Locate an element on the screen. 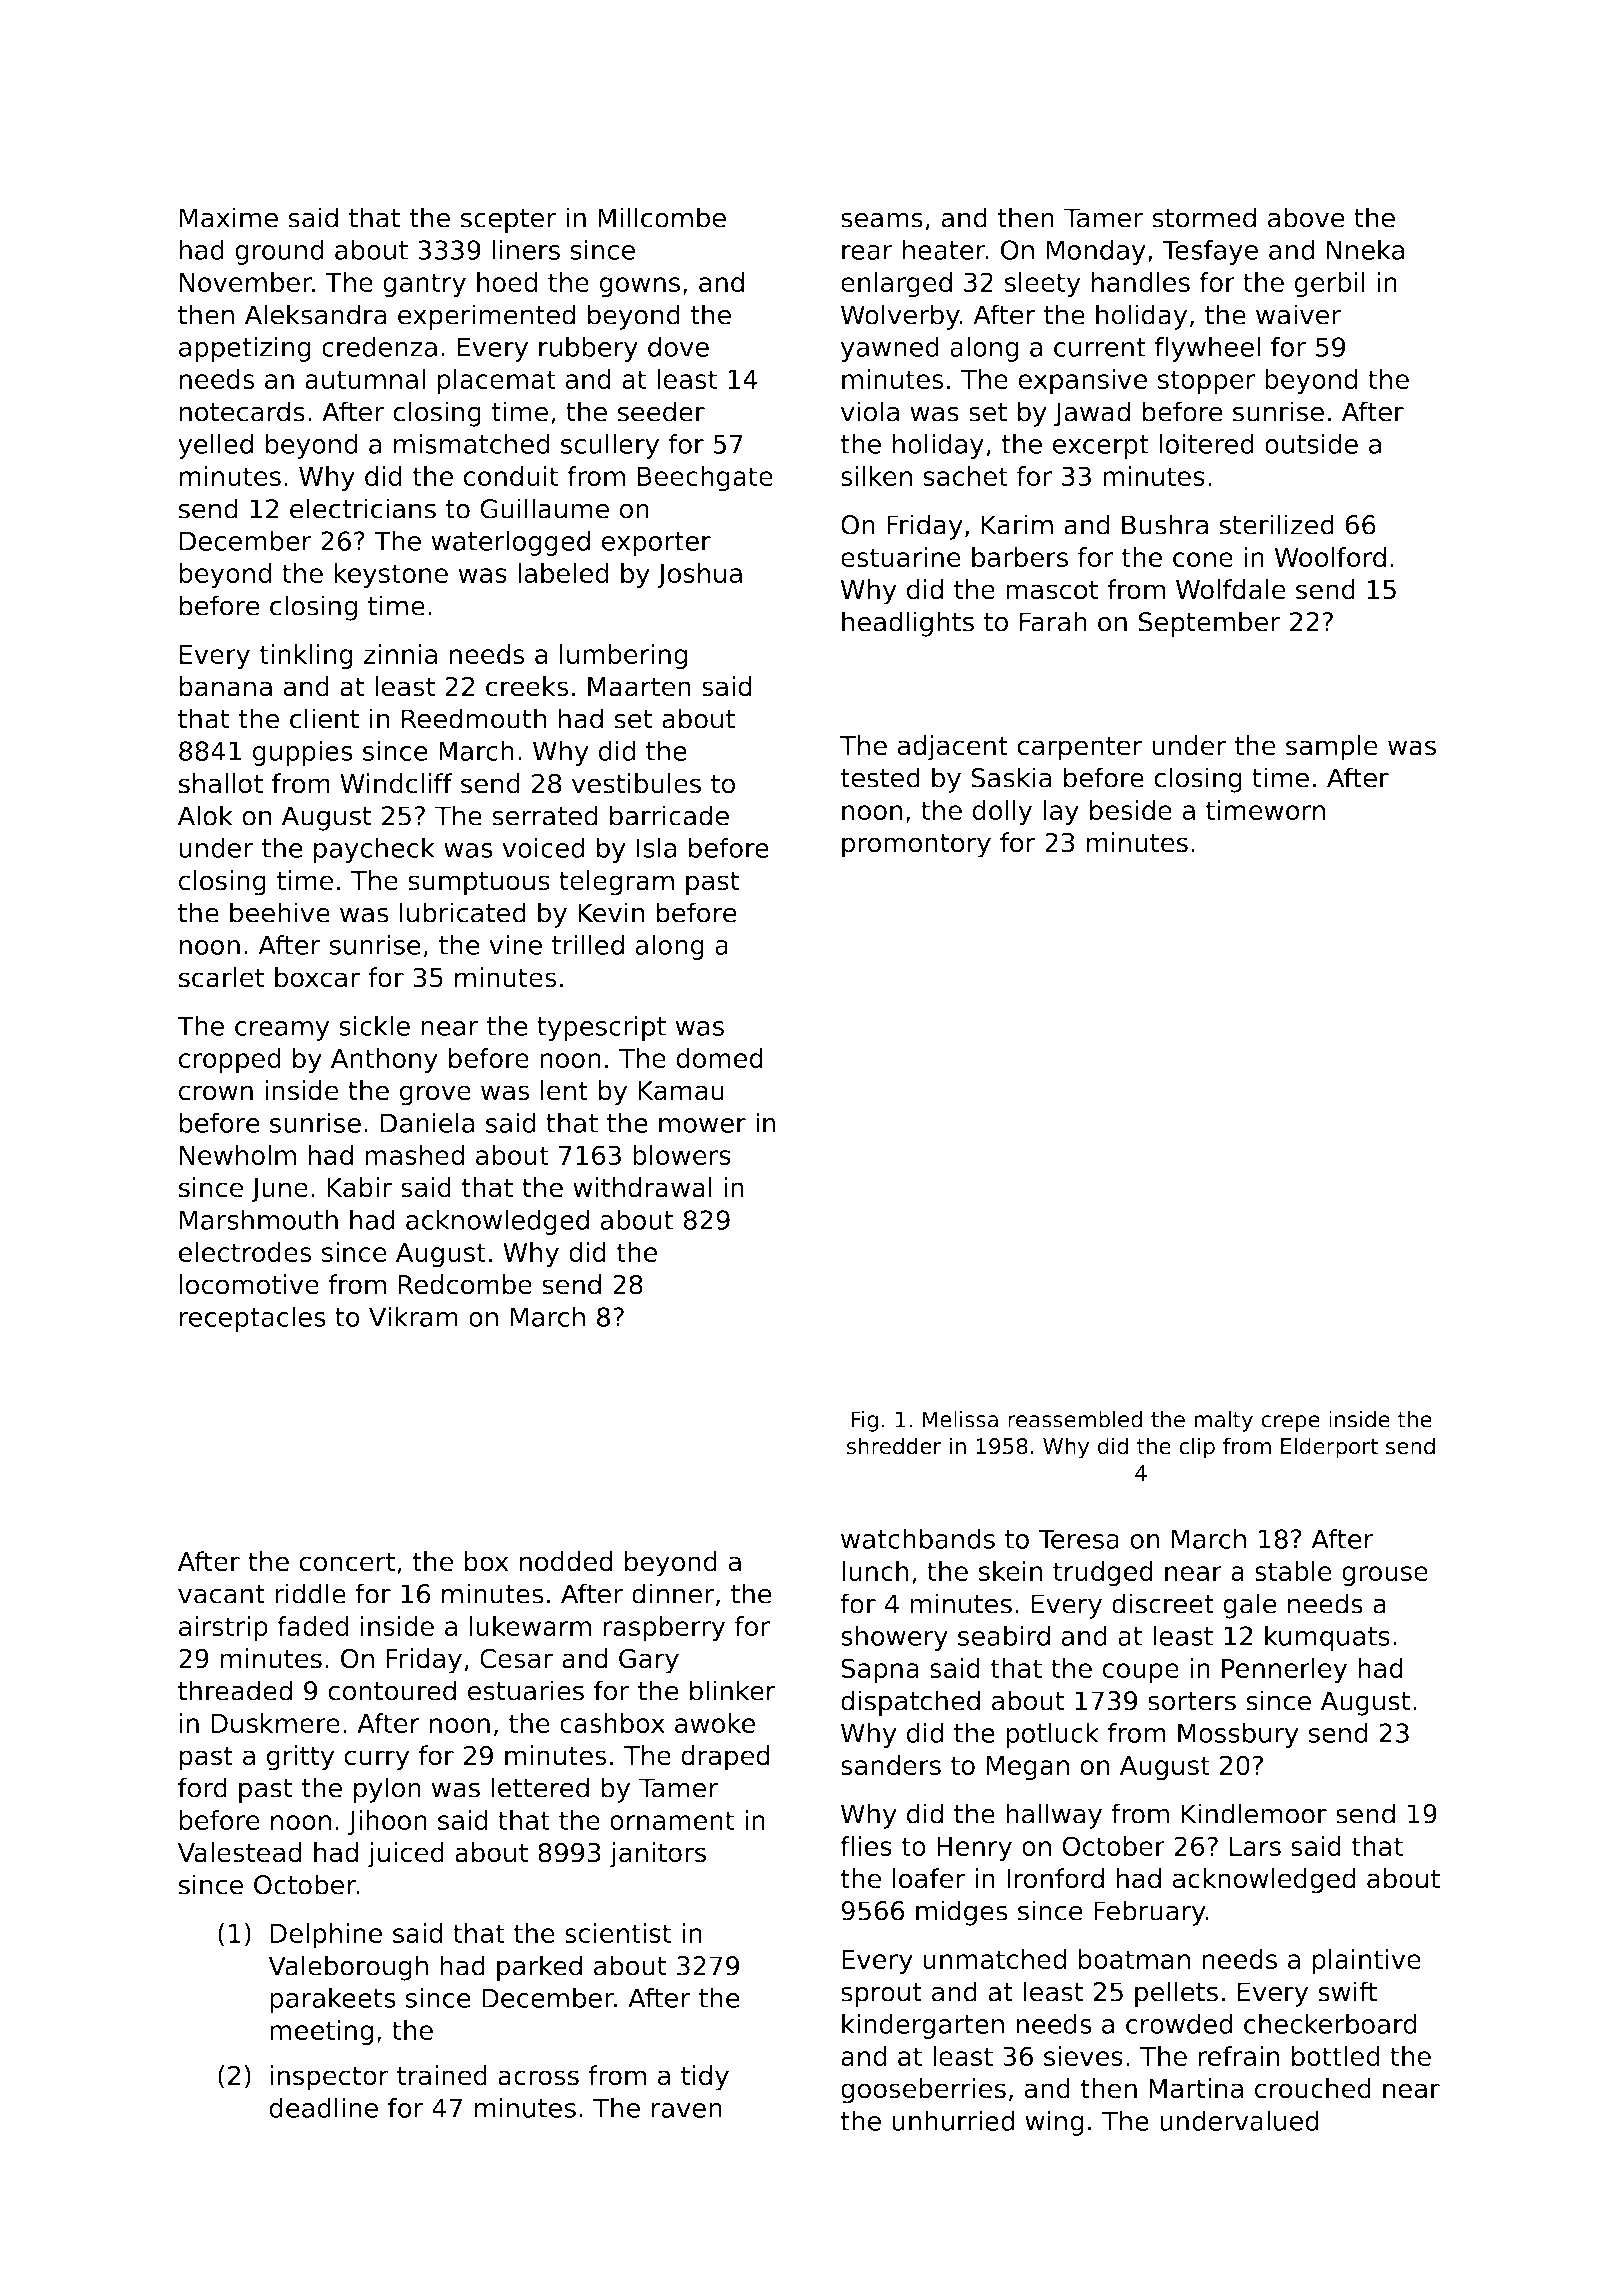  Valestead is located at coordinates (240, 1852).
